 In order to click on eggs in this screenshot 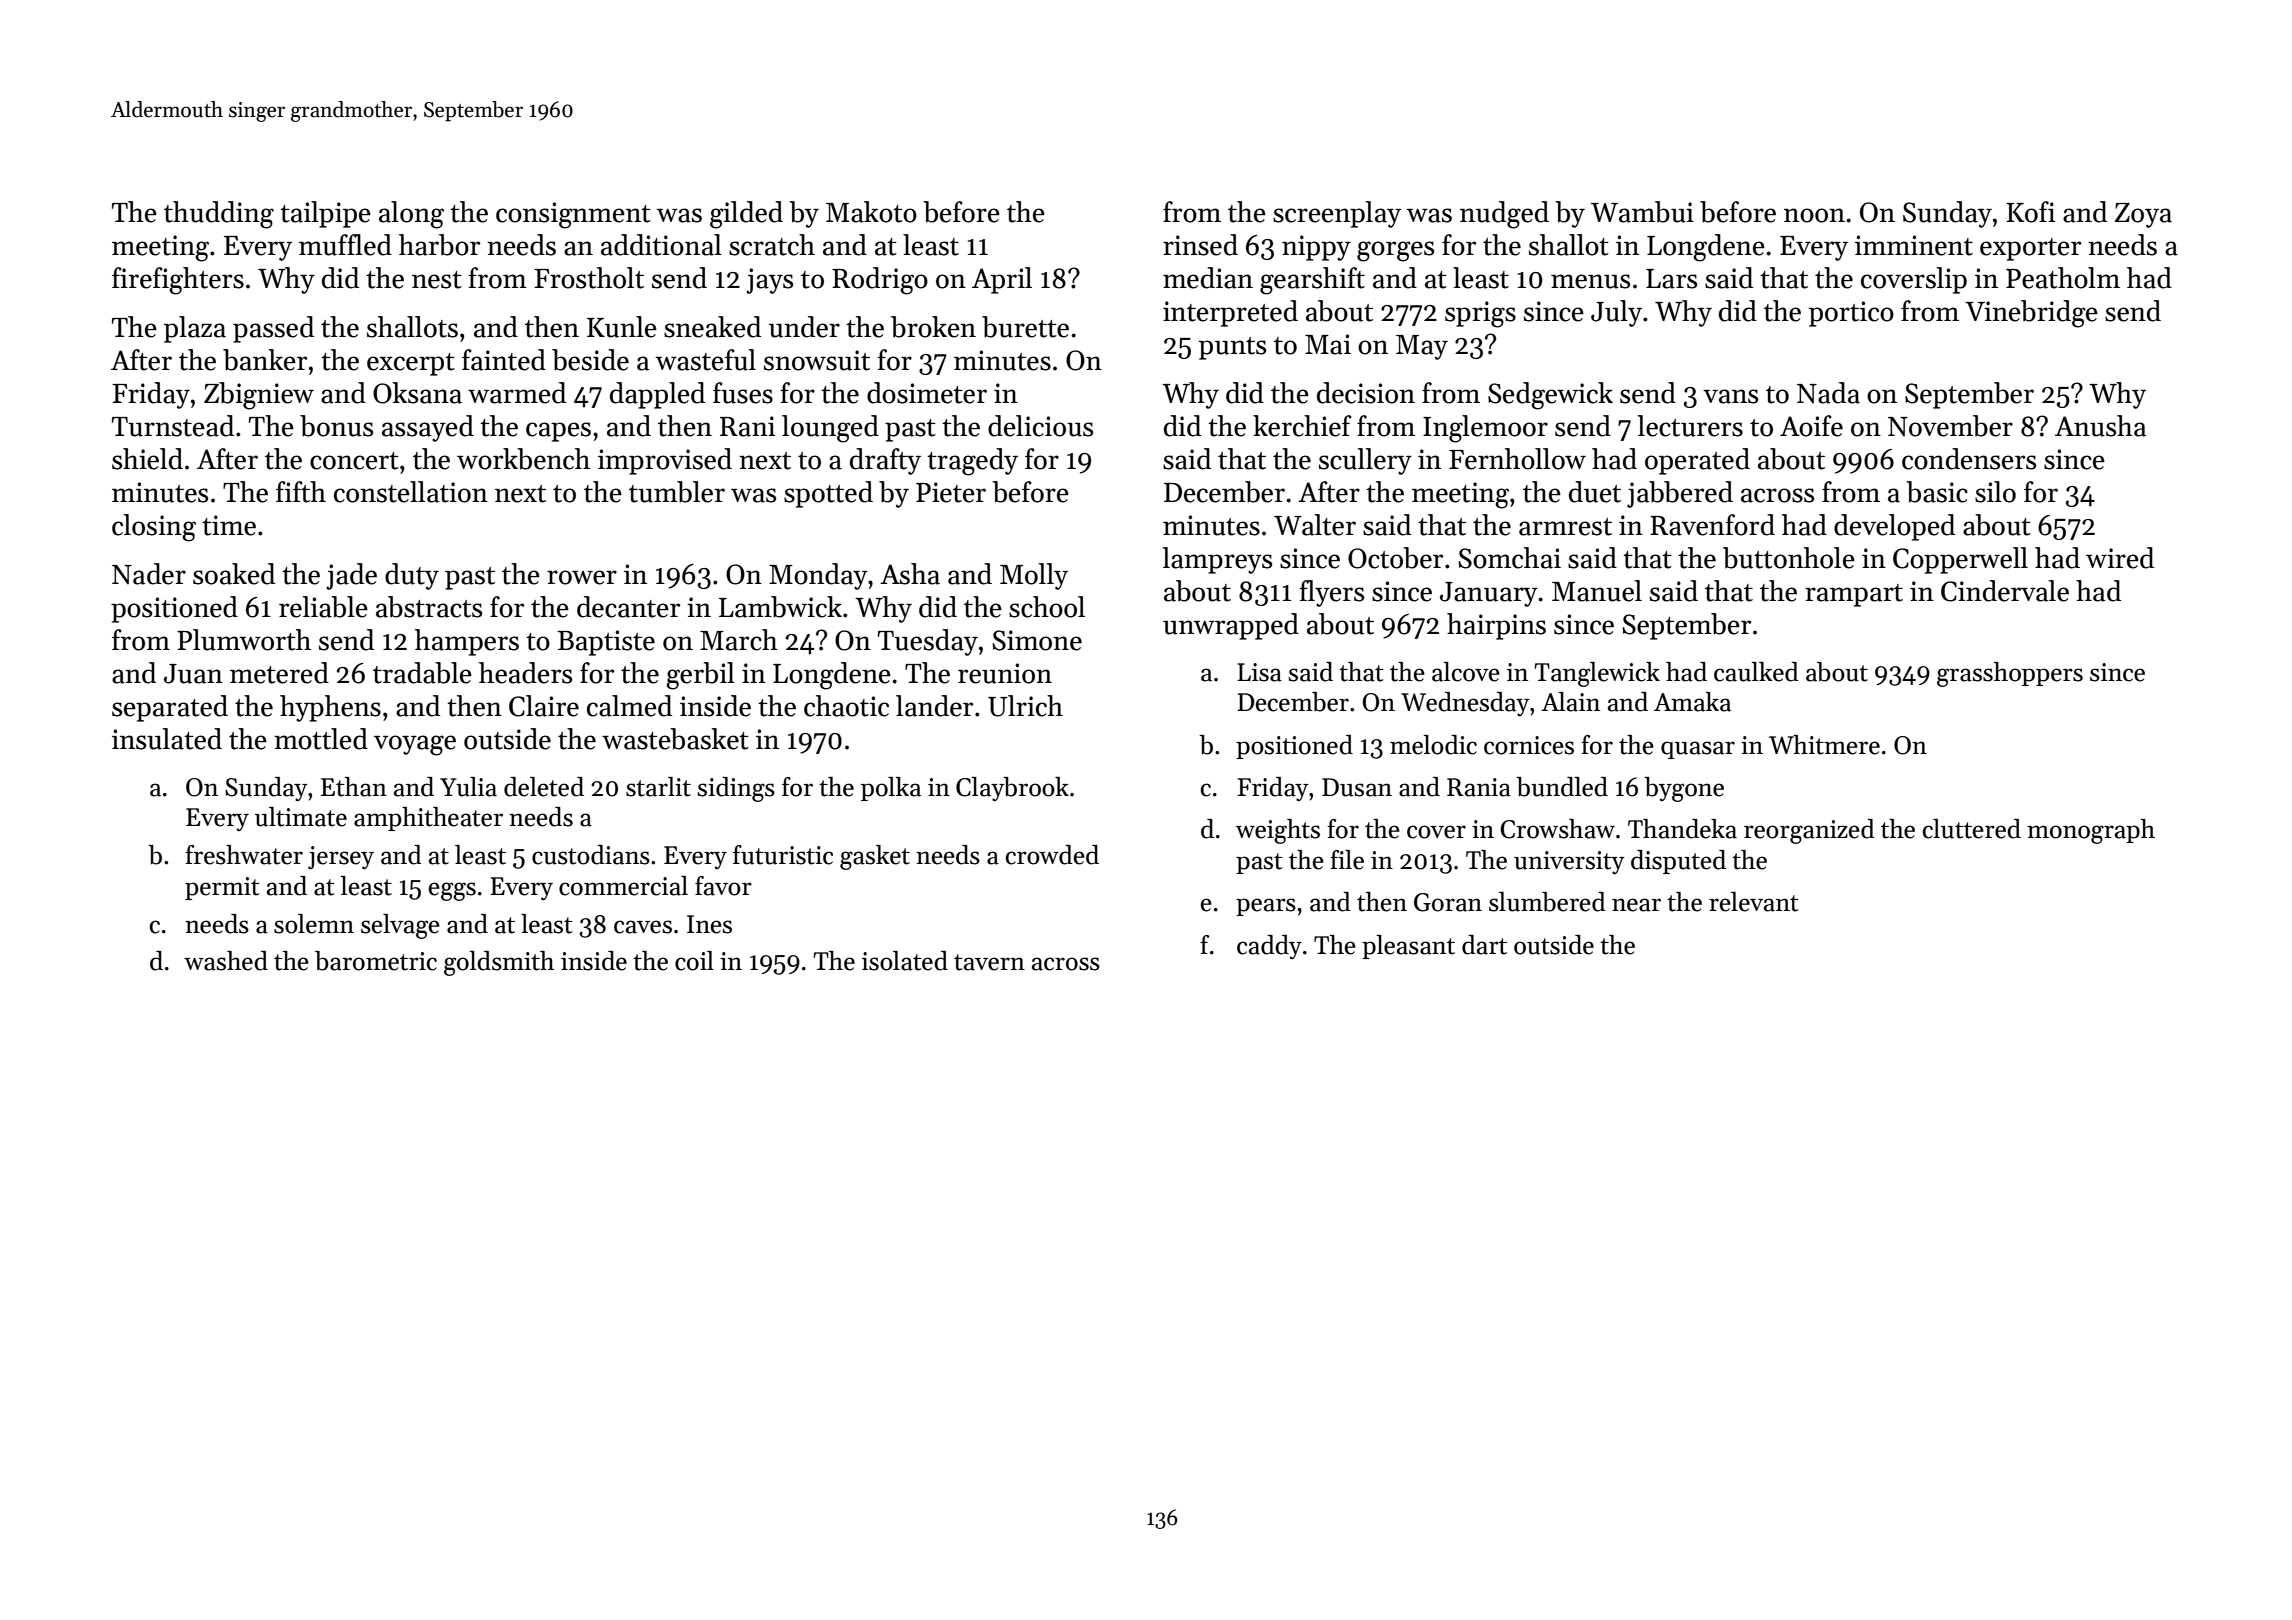, I will do `click(452, 891)`.
